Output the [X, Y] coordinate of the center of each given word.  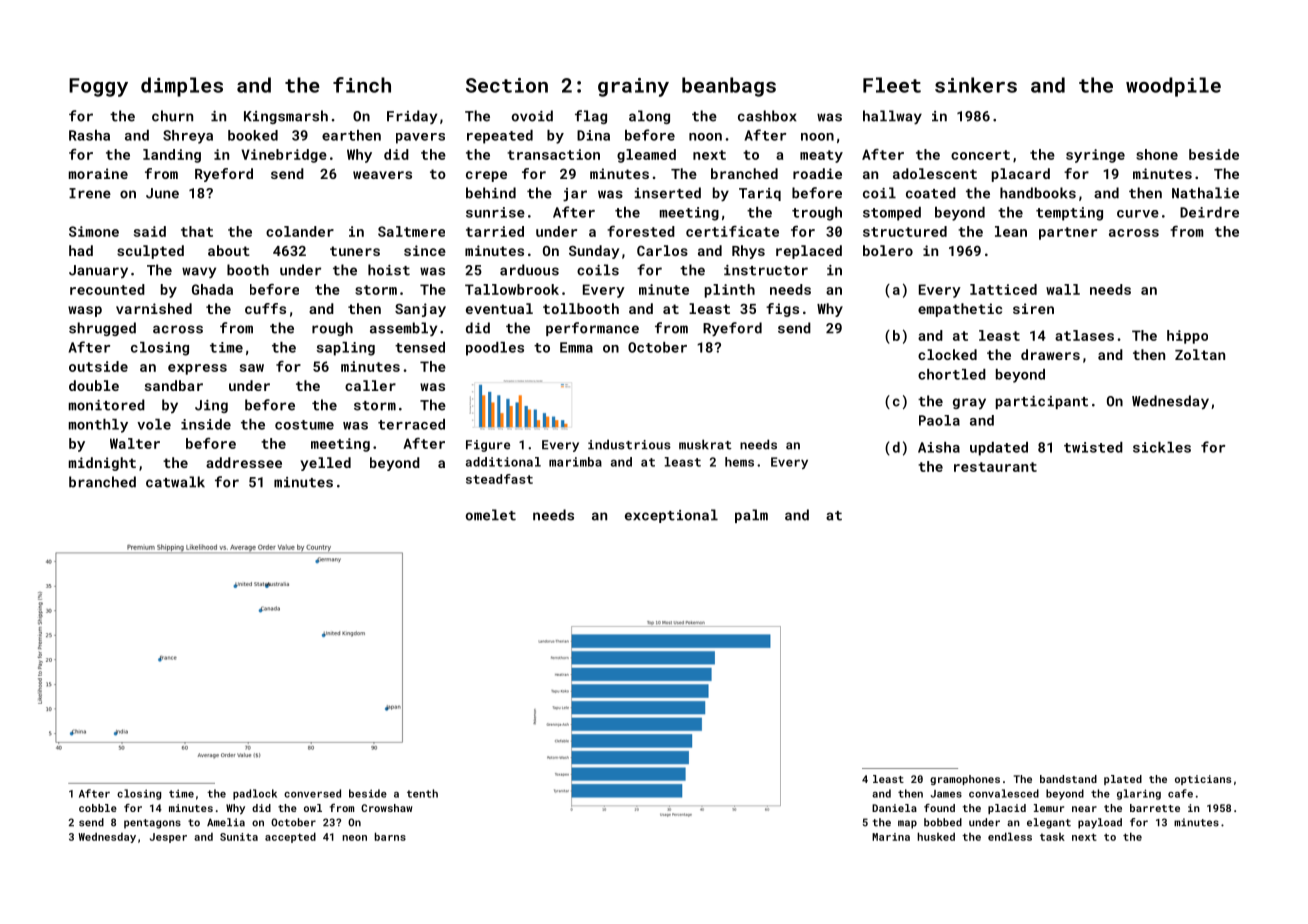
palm [751, 516]
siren [1033, 308]
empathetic [960, 310]
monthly [98, 426]
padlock [255, 794]
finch [362, 85]
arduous [529, 270]
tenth [422, 793]
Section [507, 85]
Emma [576, 347]
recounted [107, 289]
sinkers [976, 85]
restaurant [995, 467]
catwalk [175, 482]
